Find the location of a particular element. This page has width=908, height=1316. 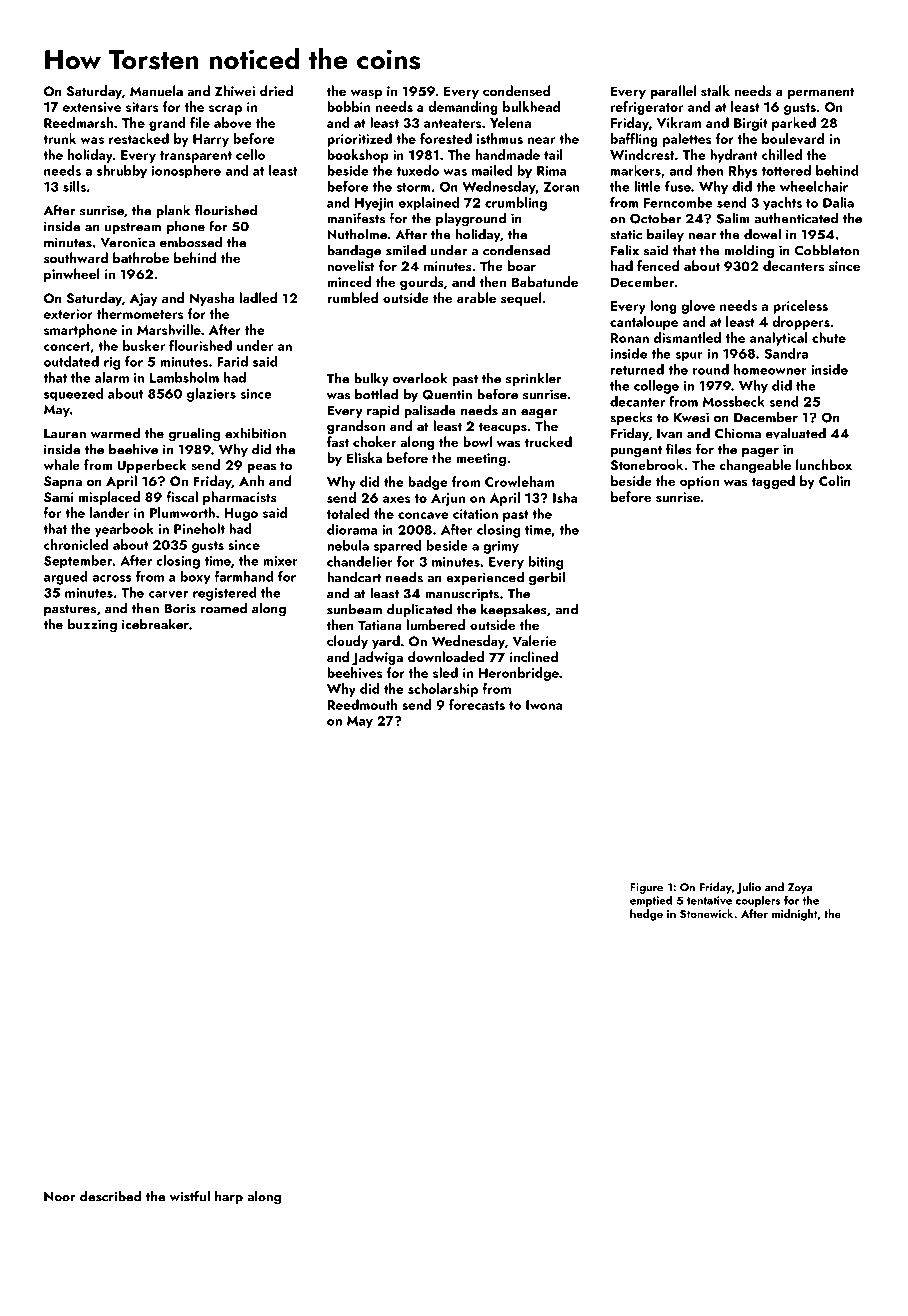

homeowner is located at coordinates (770, 369).
